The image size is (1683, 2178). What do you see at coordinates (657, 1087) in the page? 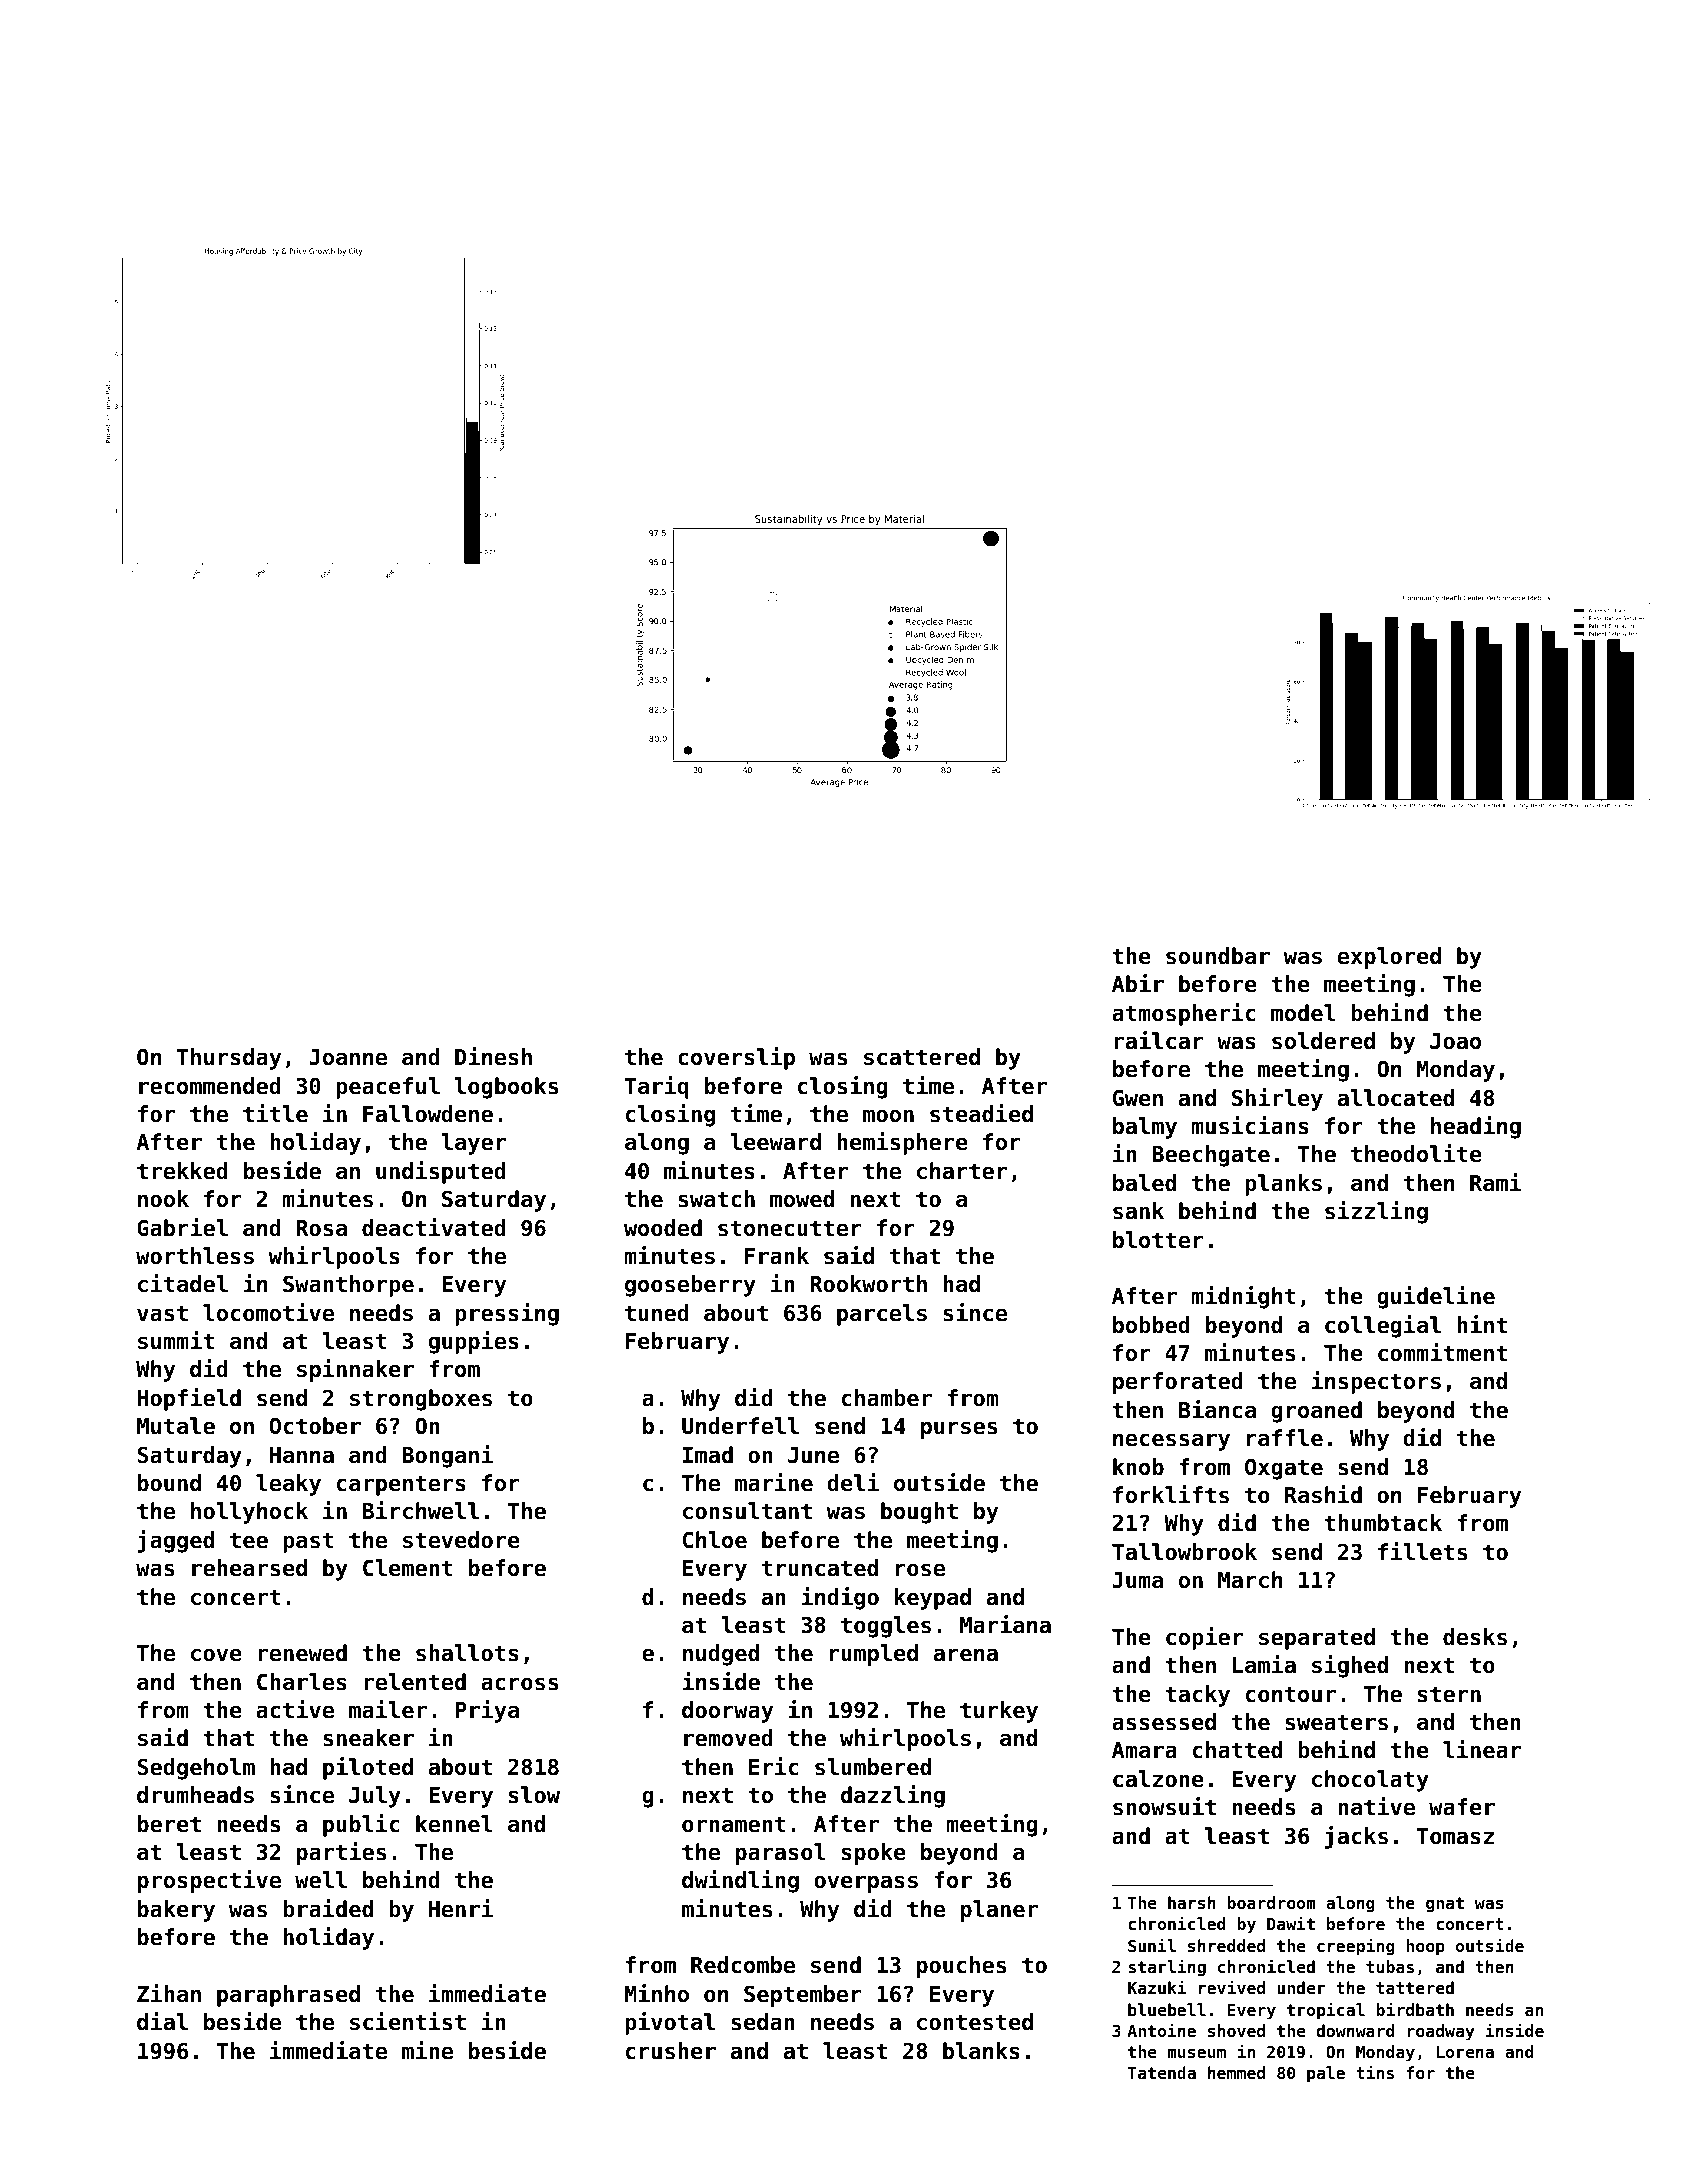
I see `Tariq` at bounding box center [657, 1087].
